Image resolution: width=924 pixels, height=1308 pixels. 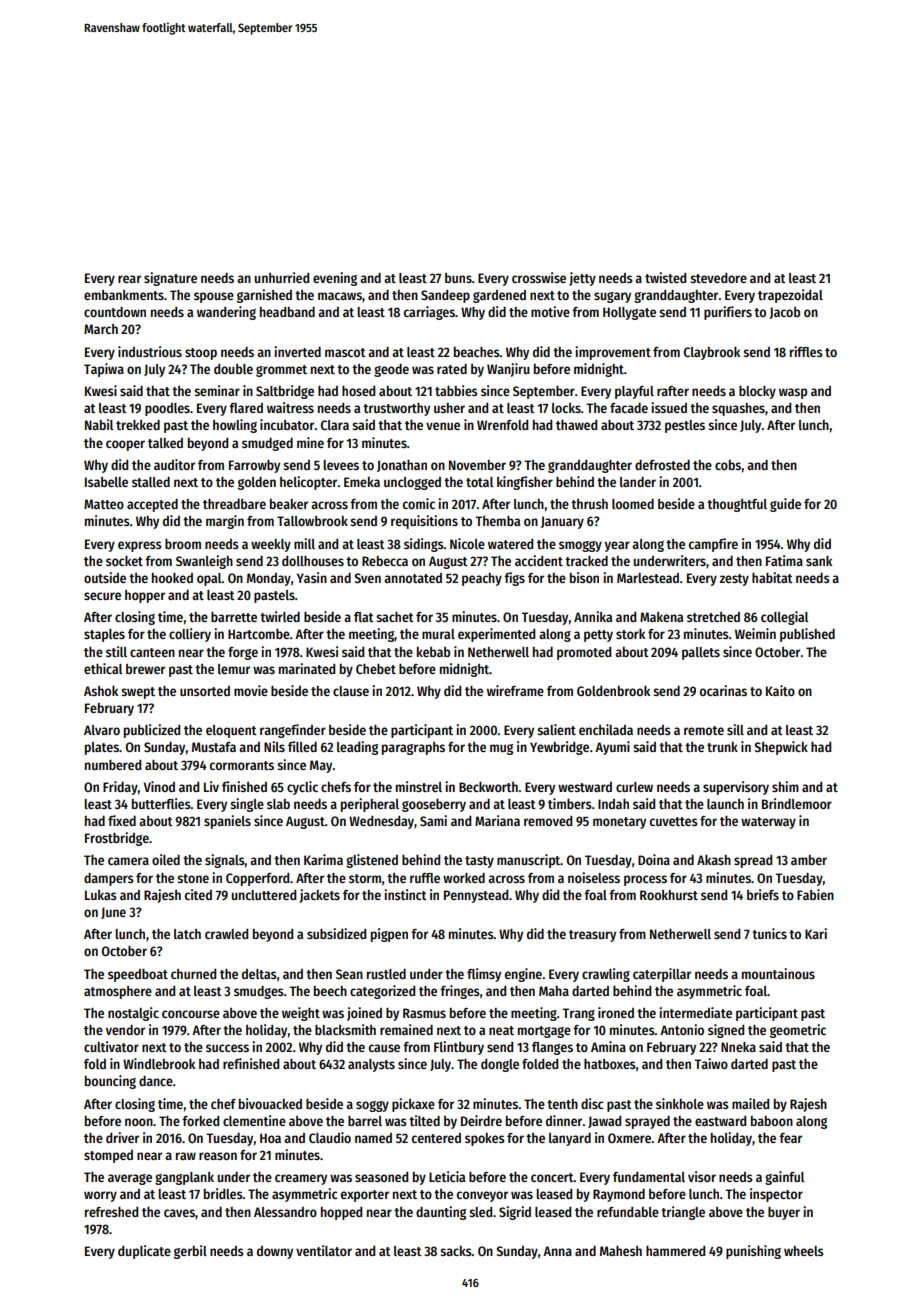 What do you see at coordinates (282, 277) in the document?
I see `unhurried` at bounding box center [282, 277].
